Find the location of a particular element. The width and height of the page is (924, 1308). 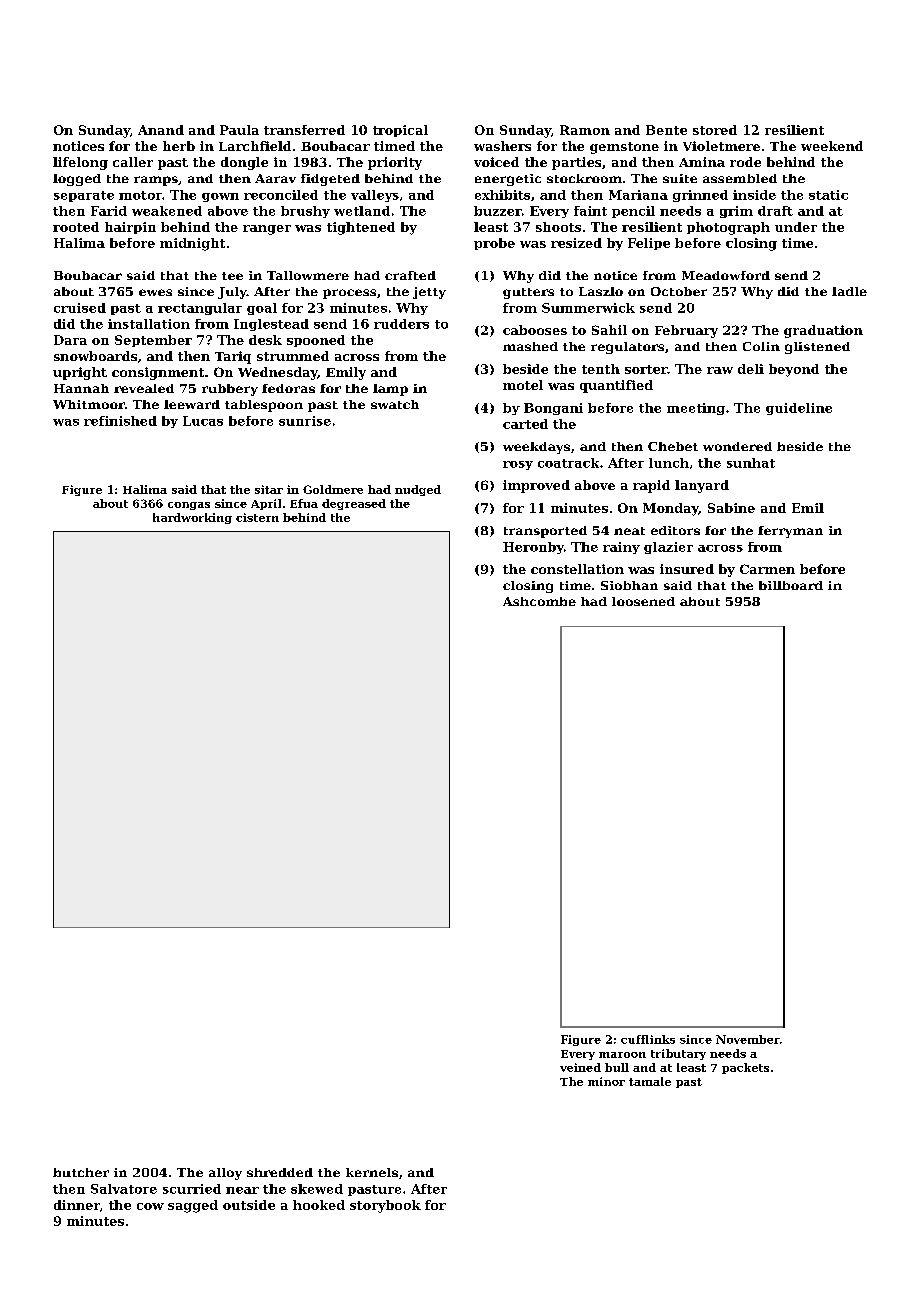

midnight is located at coordinates (192, 244).
